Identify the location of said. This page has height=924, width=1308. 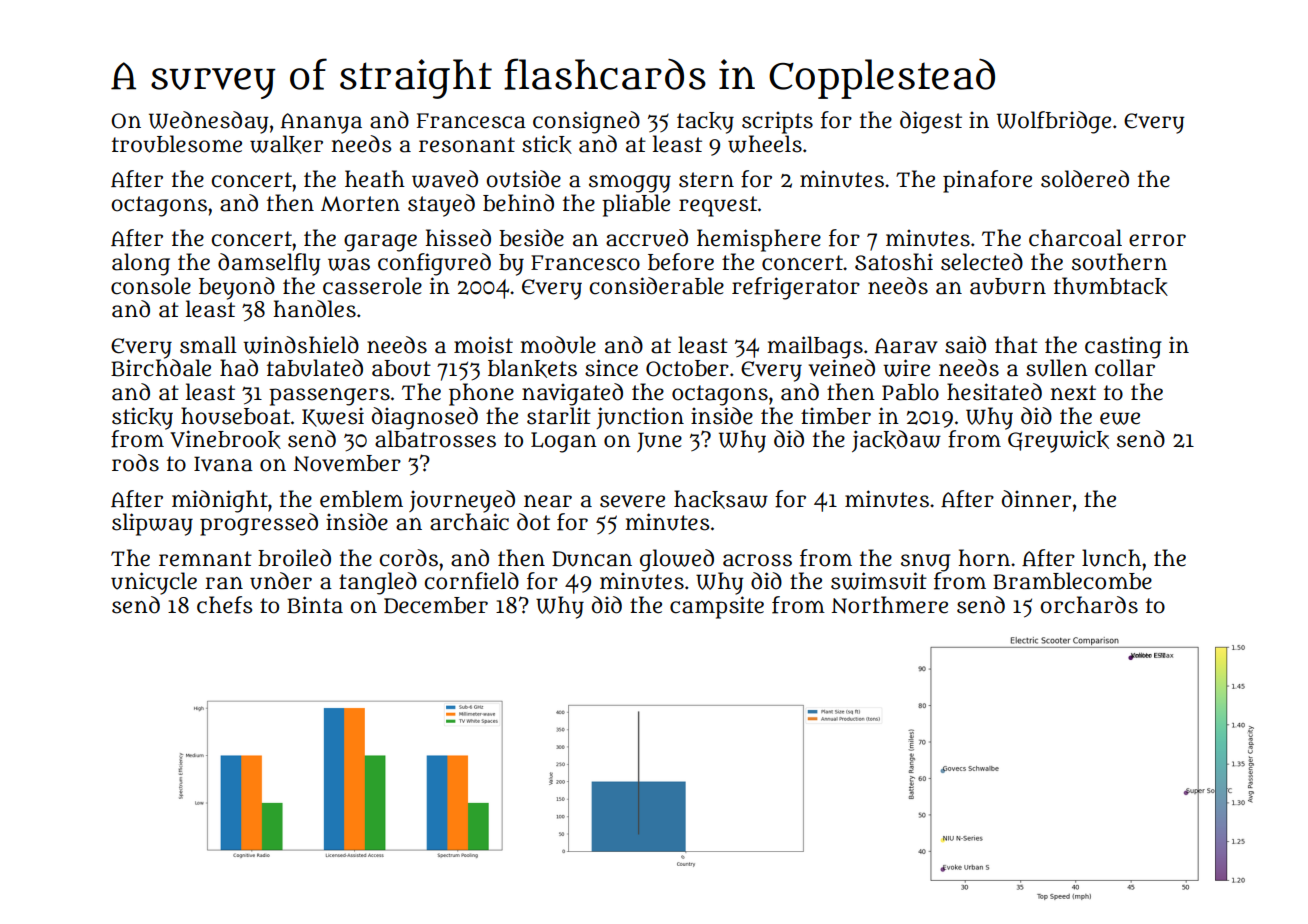
(965, 345).
